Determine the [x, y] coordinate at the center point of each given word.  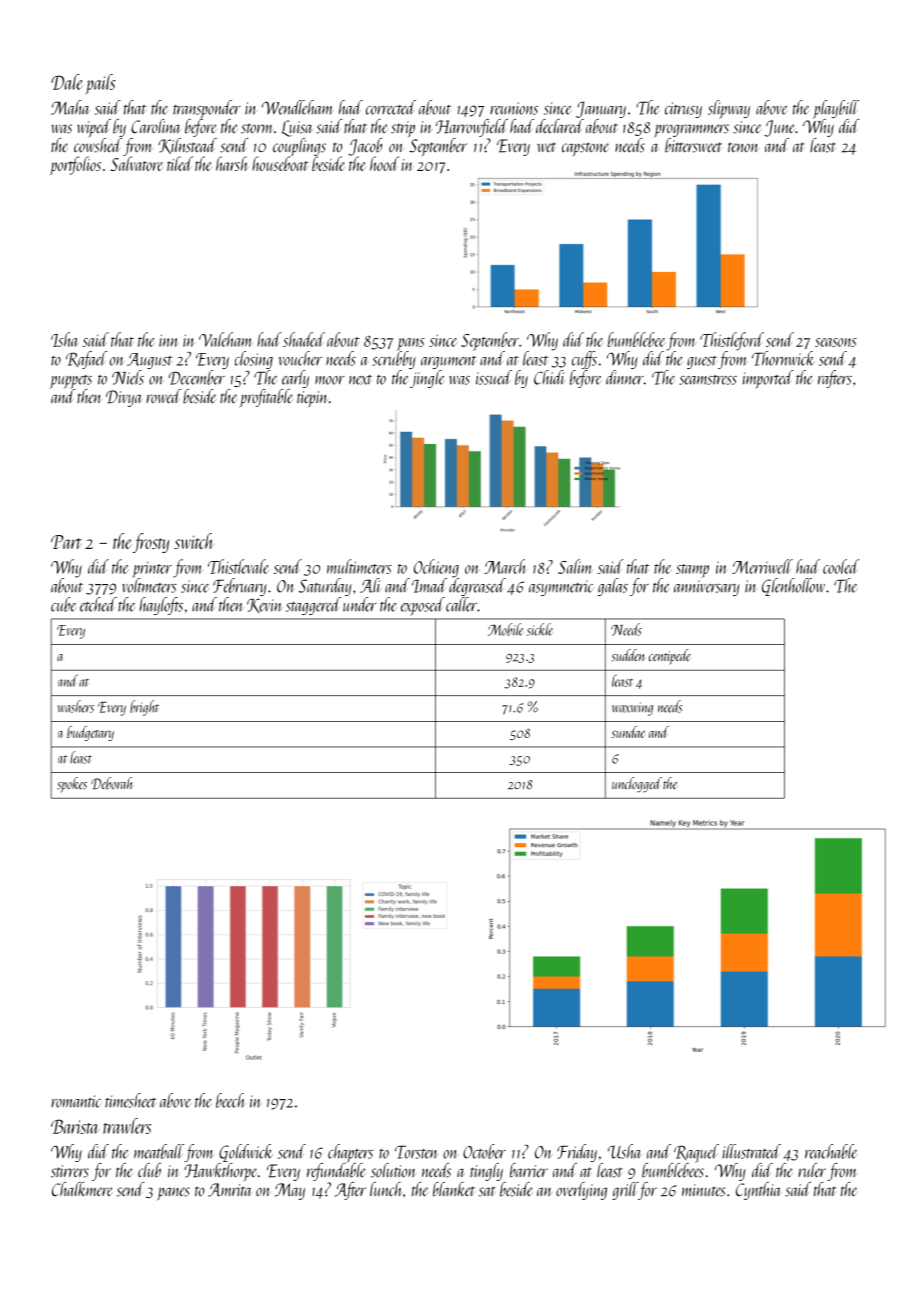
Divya [124, 398]
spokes [72, 785]
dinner [625, 377]
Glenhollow [793, 587]
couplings [299, 147]
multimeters [359, 566]
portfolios [75, 165]
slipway [729, 109]
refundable [336, 1172]
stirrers [70, 1171]
